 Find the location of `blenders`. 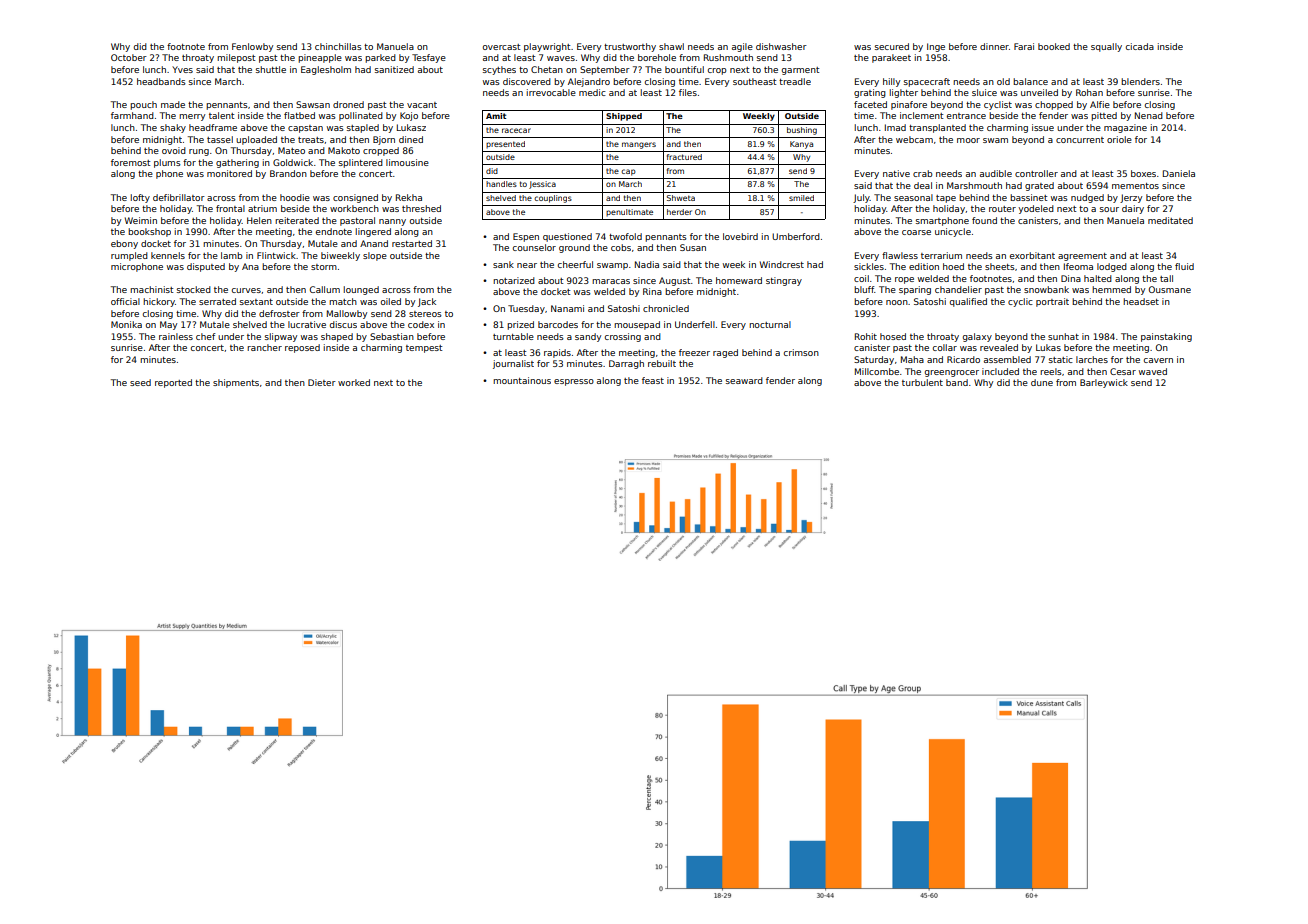

blenders is located at coordinates (1140, 81).
